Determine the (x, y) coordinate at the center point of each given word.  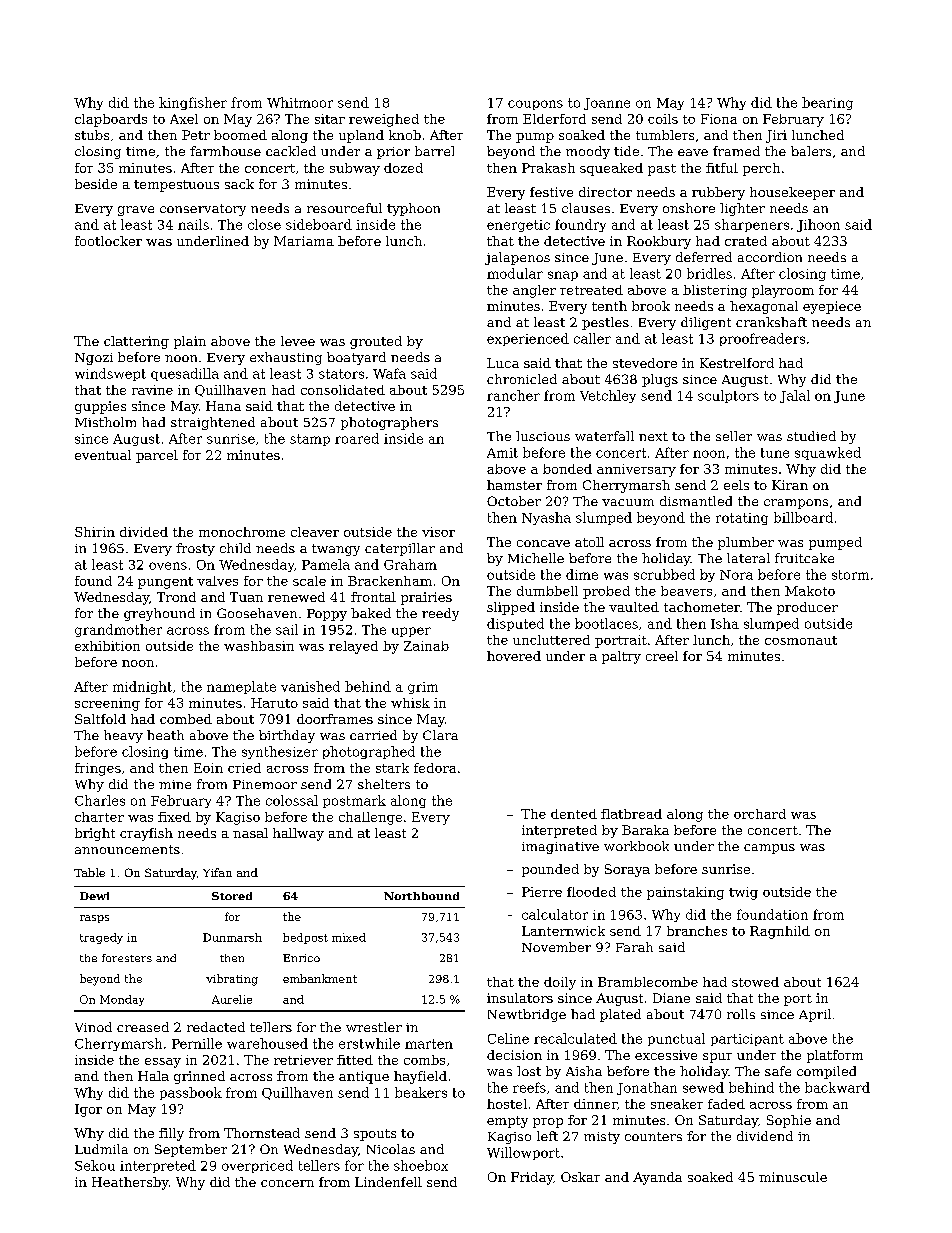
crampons (796, 504)
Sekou (95, 1165)
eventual (103, 455)
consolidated (343, 390)
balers (811, 151)
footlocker (108, 241)
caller (592, 338)
